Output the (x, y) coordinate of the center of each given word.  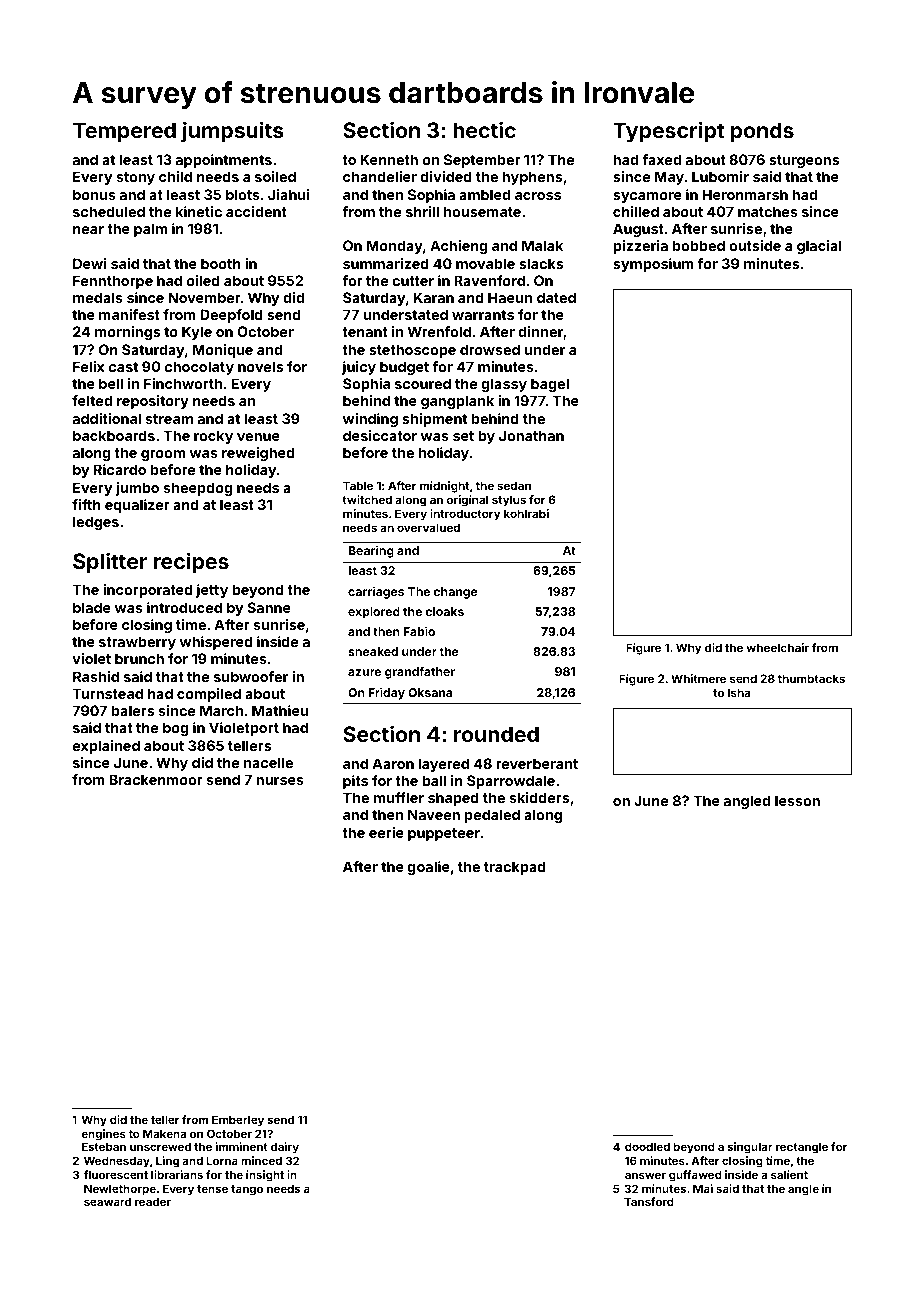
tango (247, 1190)
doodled (647, 1146)
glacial (819, 247)
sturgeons (804, 161)
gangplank (457, 402)
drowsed (490, 349)
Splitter (110, 563)
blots (243, 194)
